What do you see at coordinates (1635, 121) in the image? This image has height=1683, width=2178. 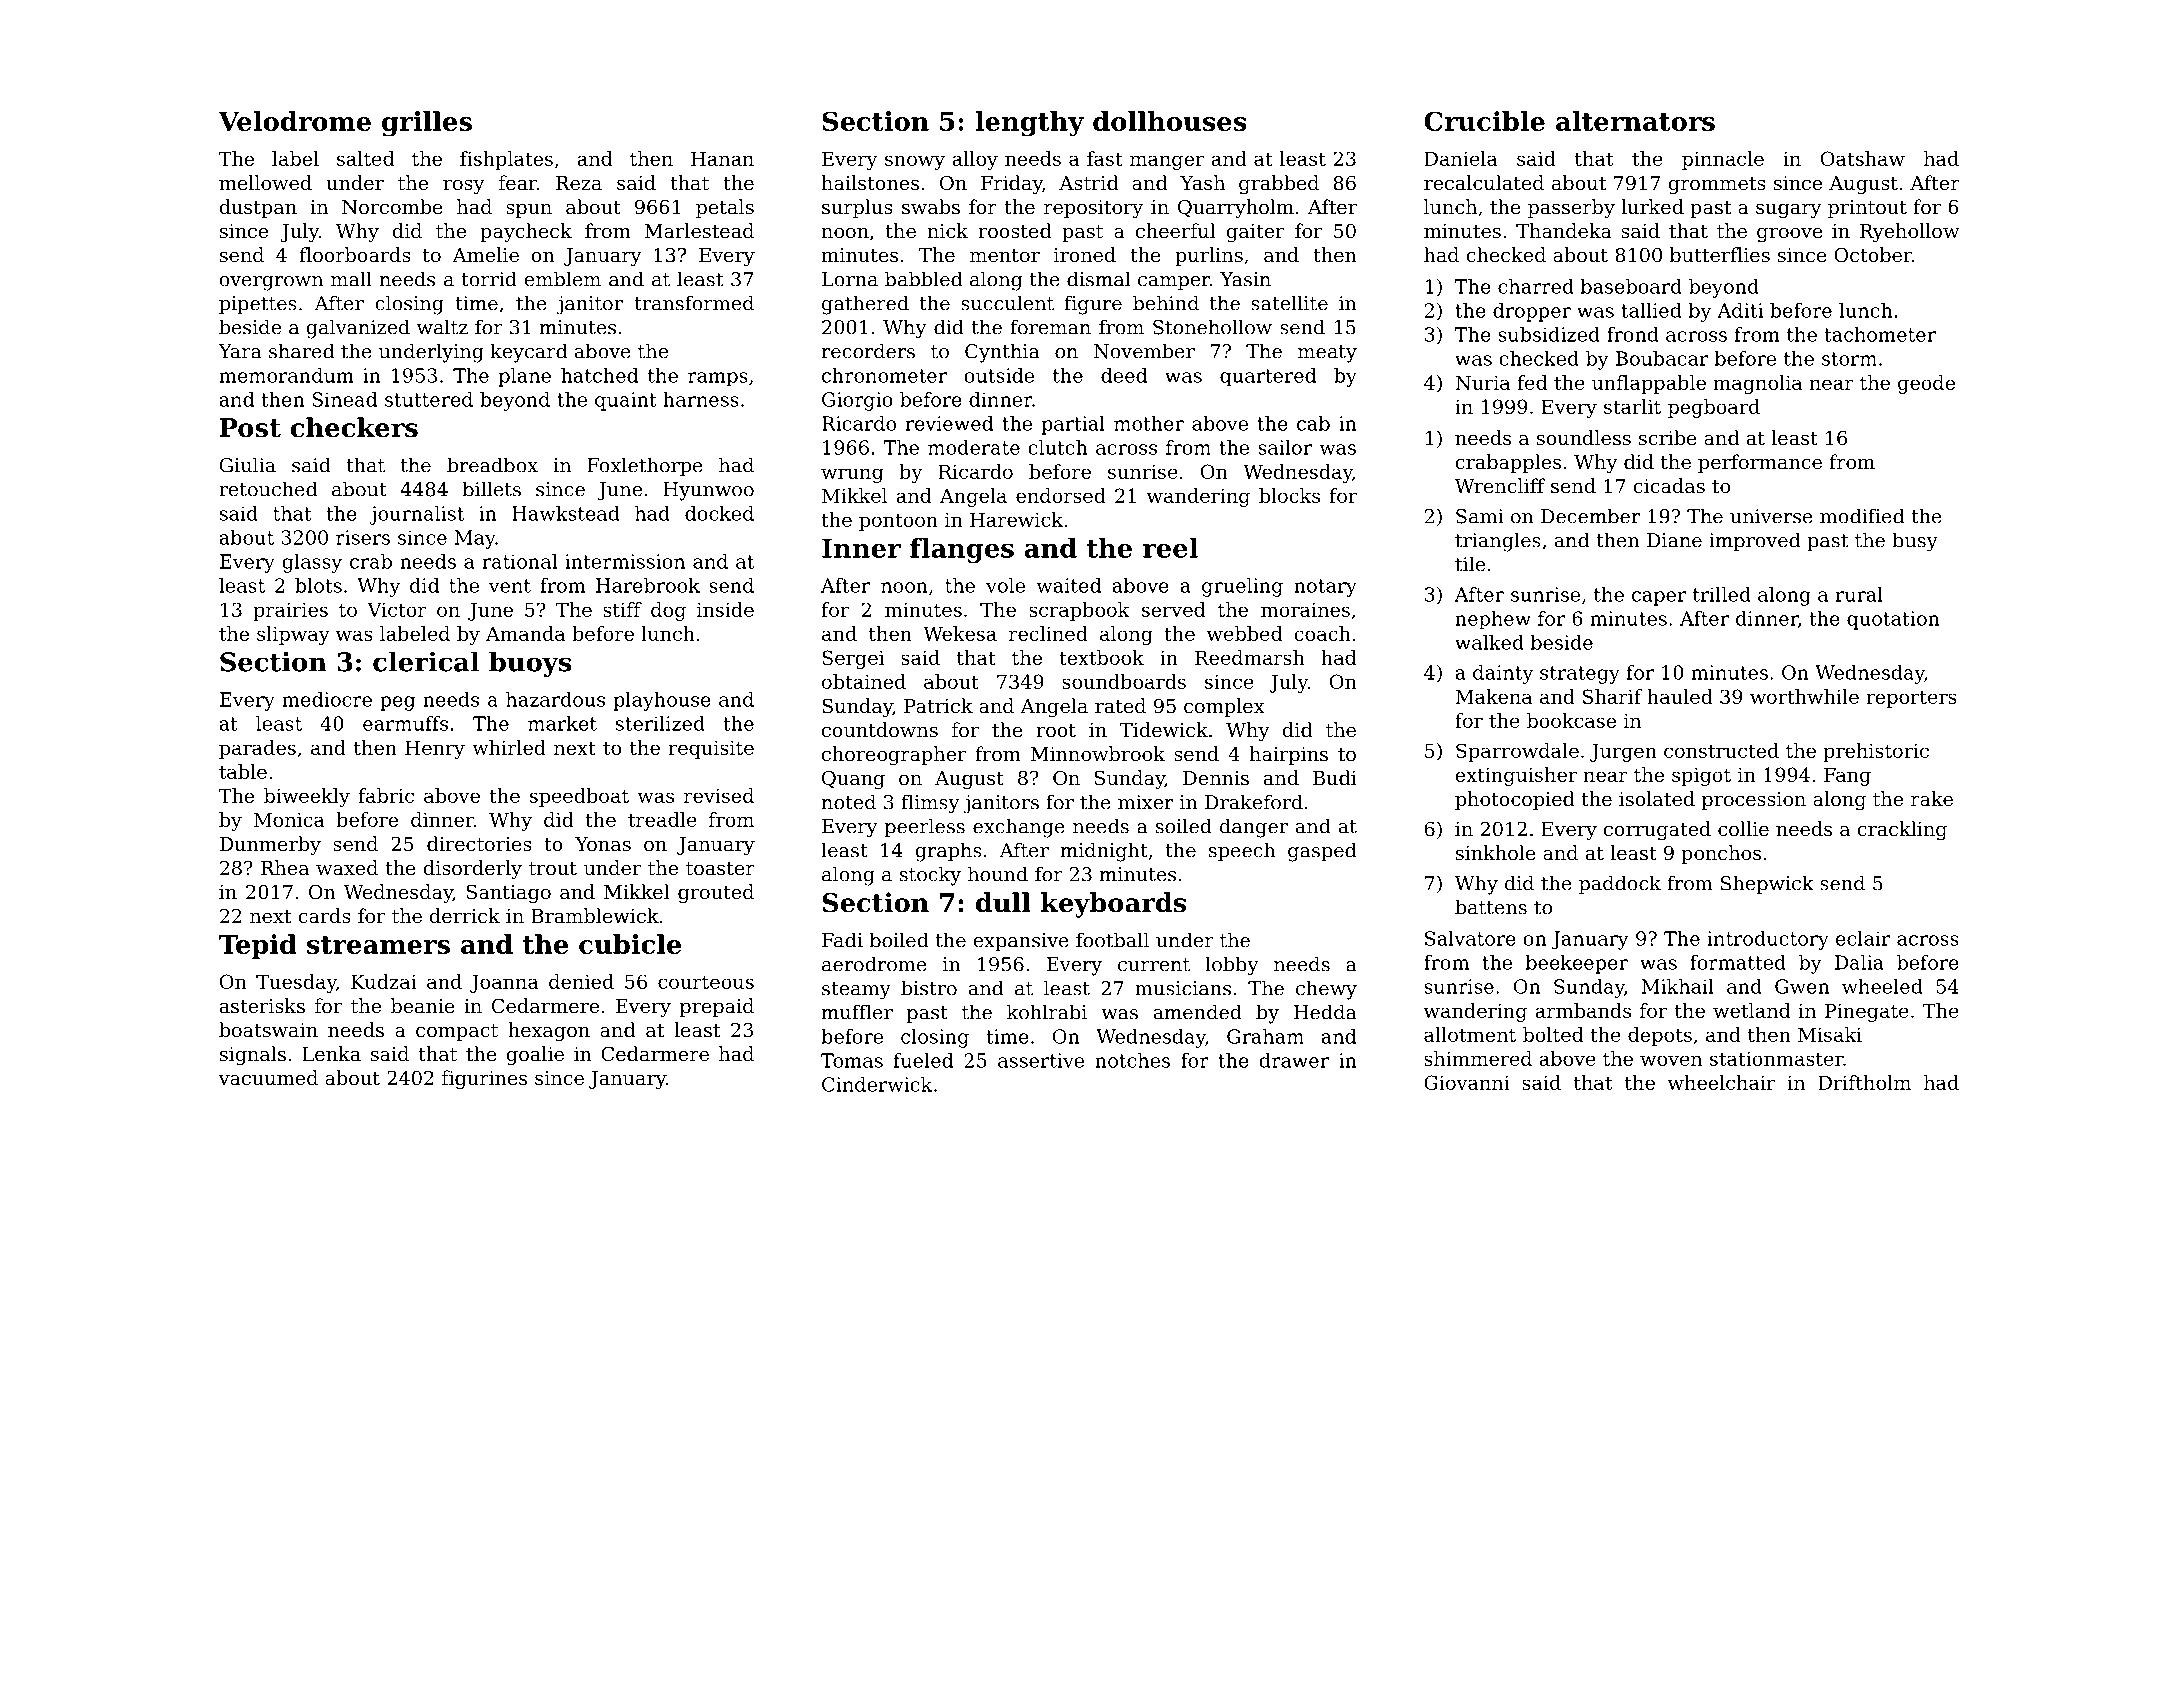 I see `alternators` at bounding box center [1635, 121].
